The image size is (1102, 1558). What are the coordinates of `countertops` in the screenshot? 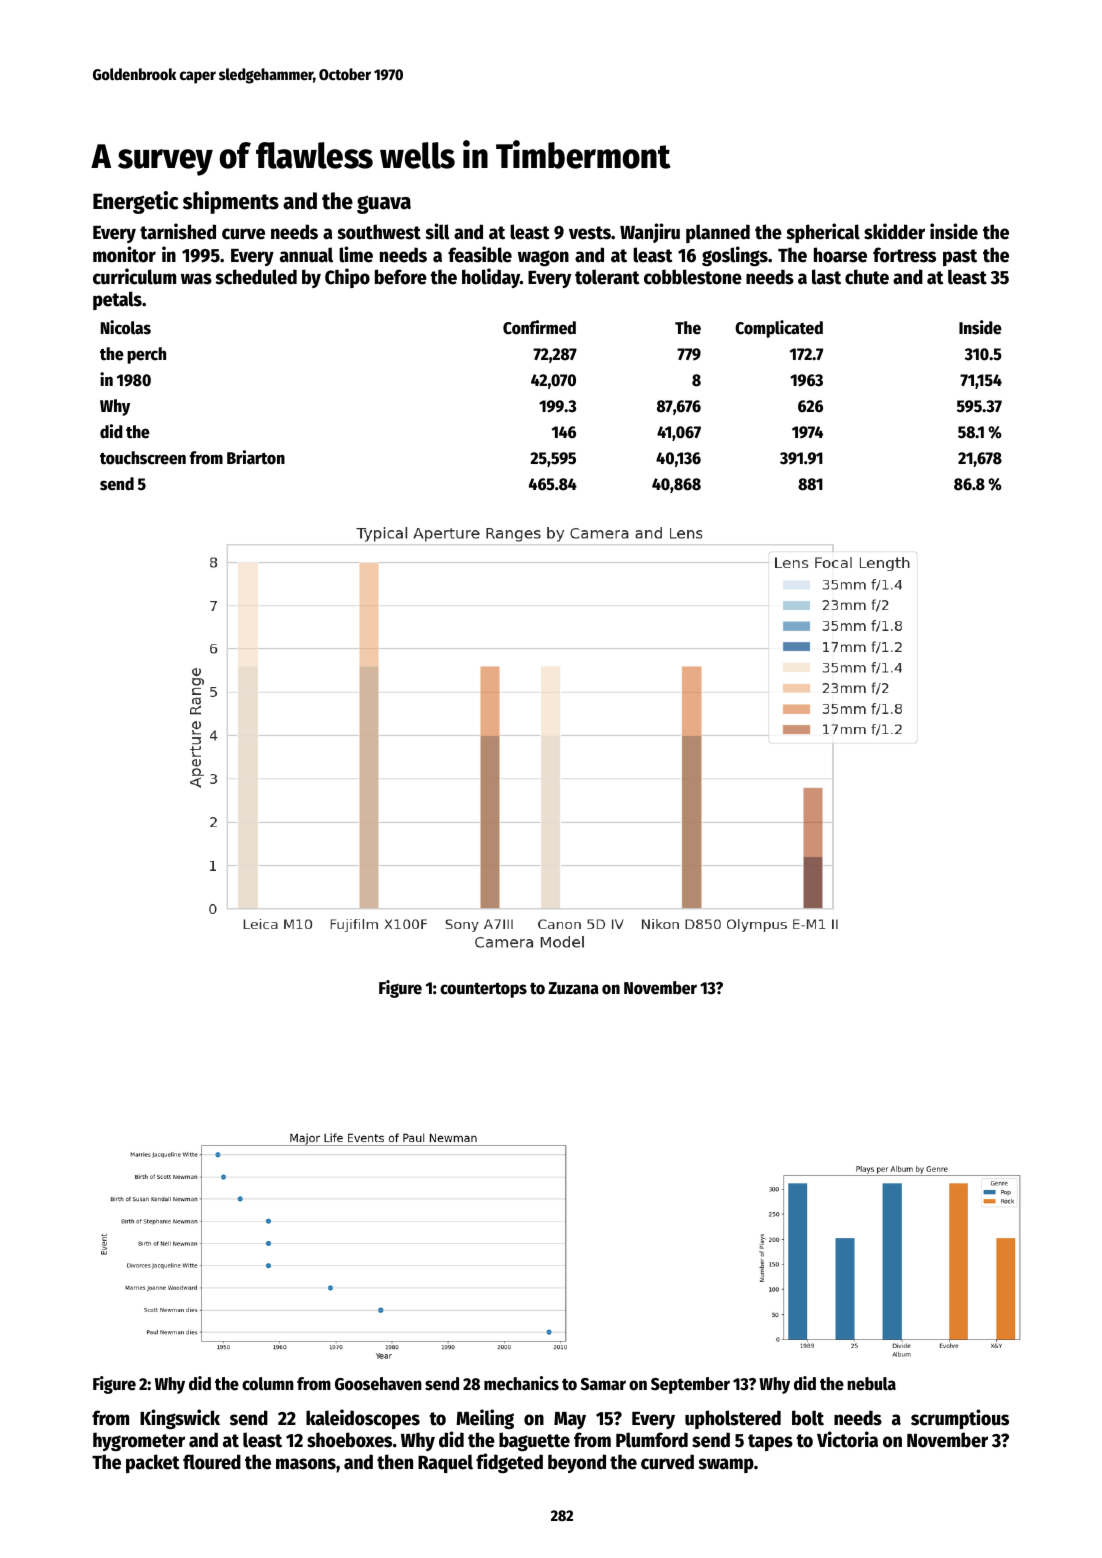 It's located at (483, 990).
